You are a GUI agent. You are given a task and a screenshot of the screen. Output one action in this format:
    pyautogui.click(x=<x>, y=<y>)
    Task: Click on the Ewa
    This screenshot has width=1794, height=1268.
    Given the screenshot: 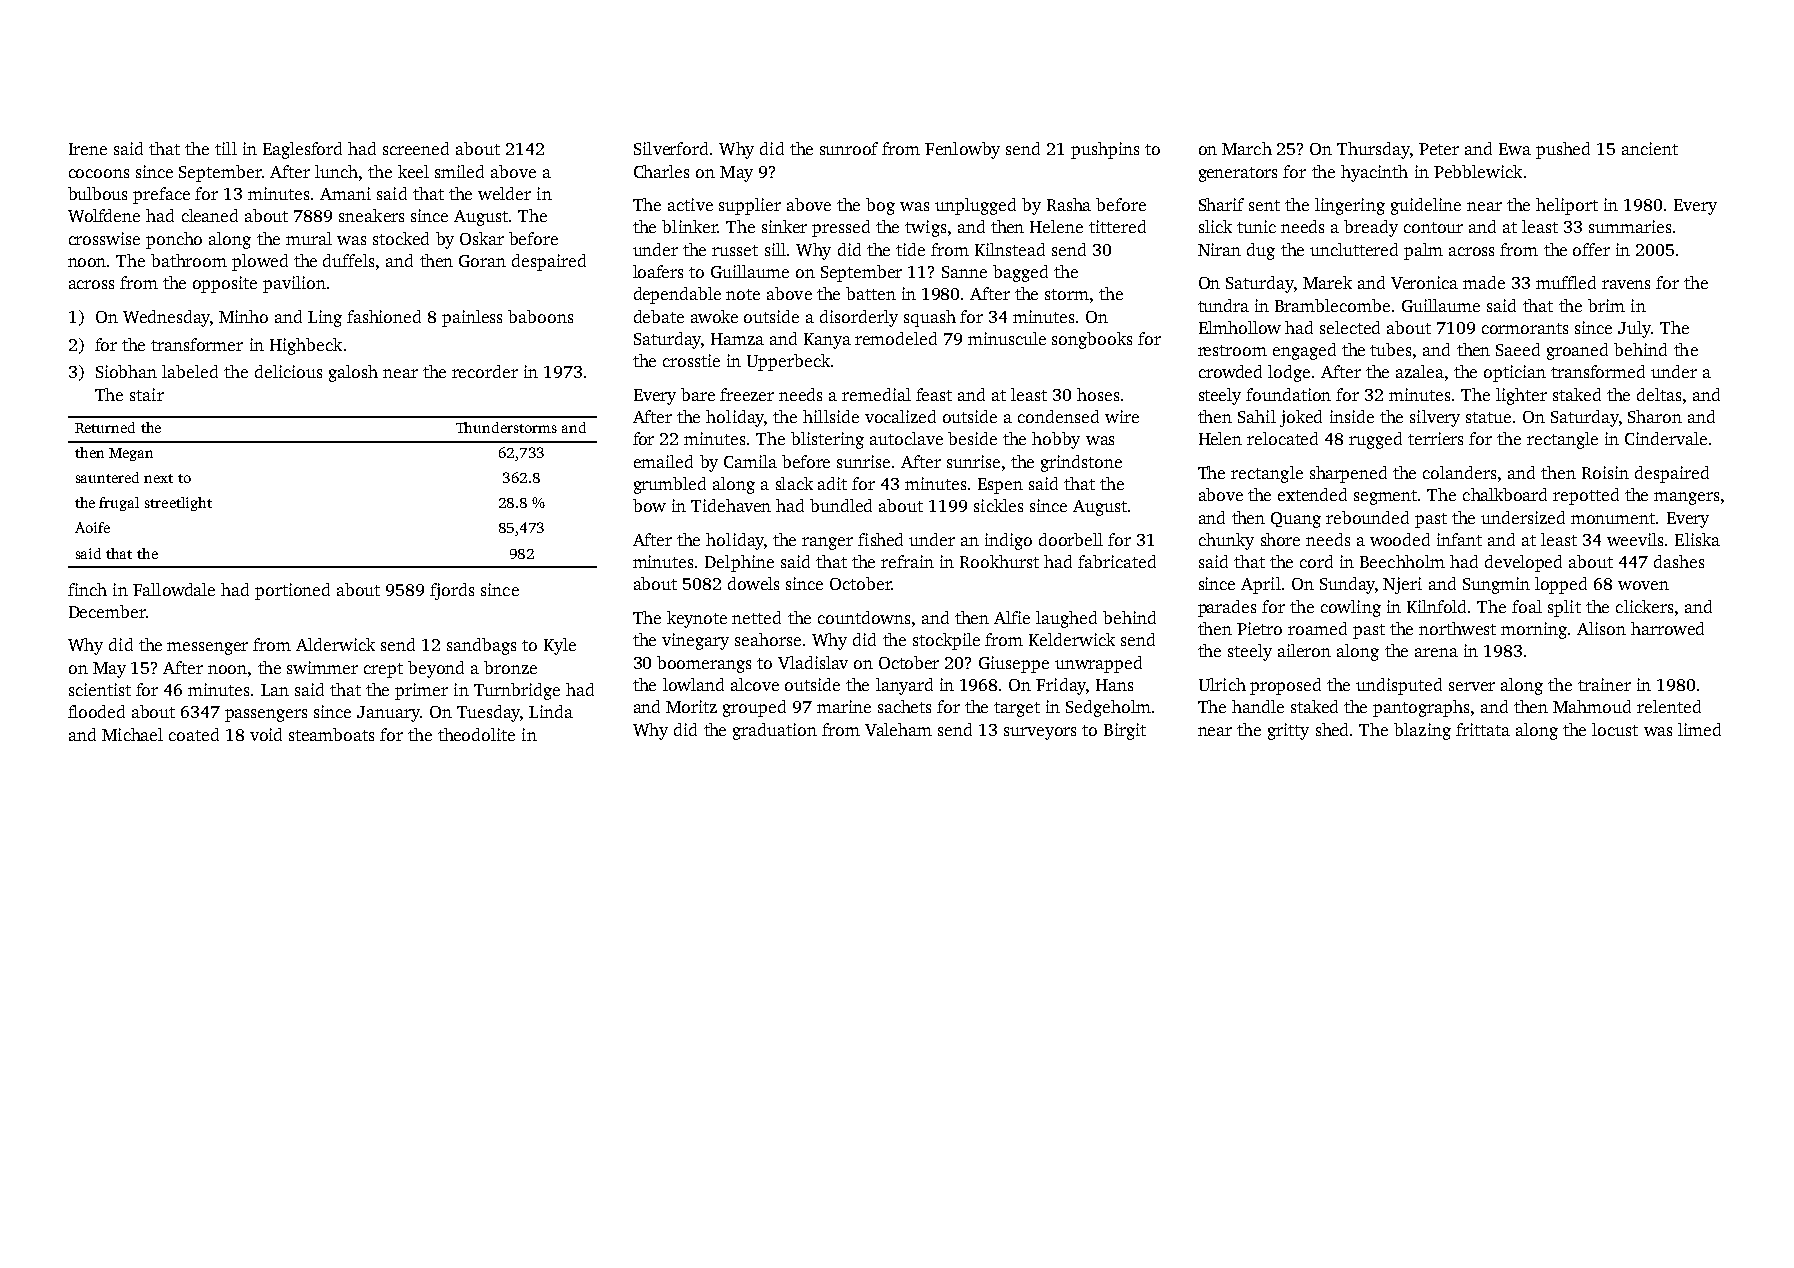 What is the action you would take?
    pyautogui.click(x=1515, y=149)
